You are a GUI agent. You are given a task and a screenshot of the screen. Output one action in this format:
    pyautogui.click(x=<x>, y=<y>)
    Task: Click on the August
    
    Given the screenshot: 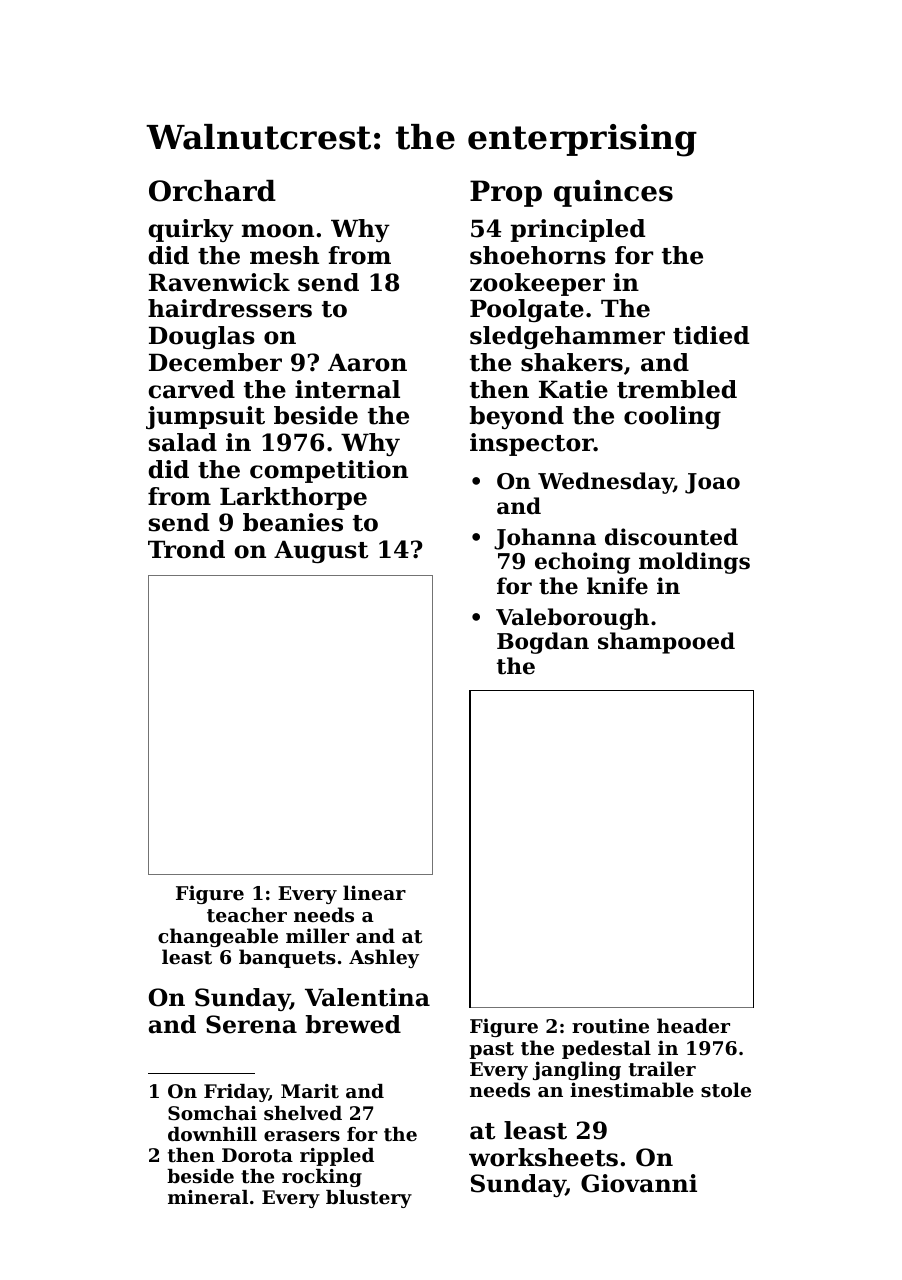 What is the action you would take?
    pyautogui.click(x=321, y=551)
